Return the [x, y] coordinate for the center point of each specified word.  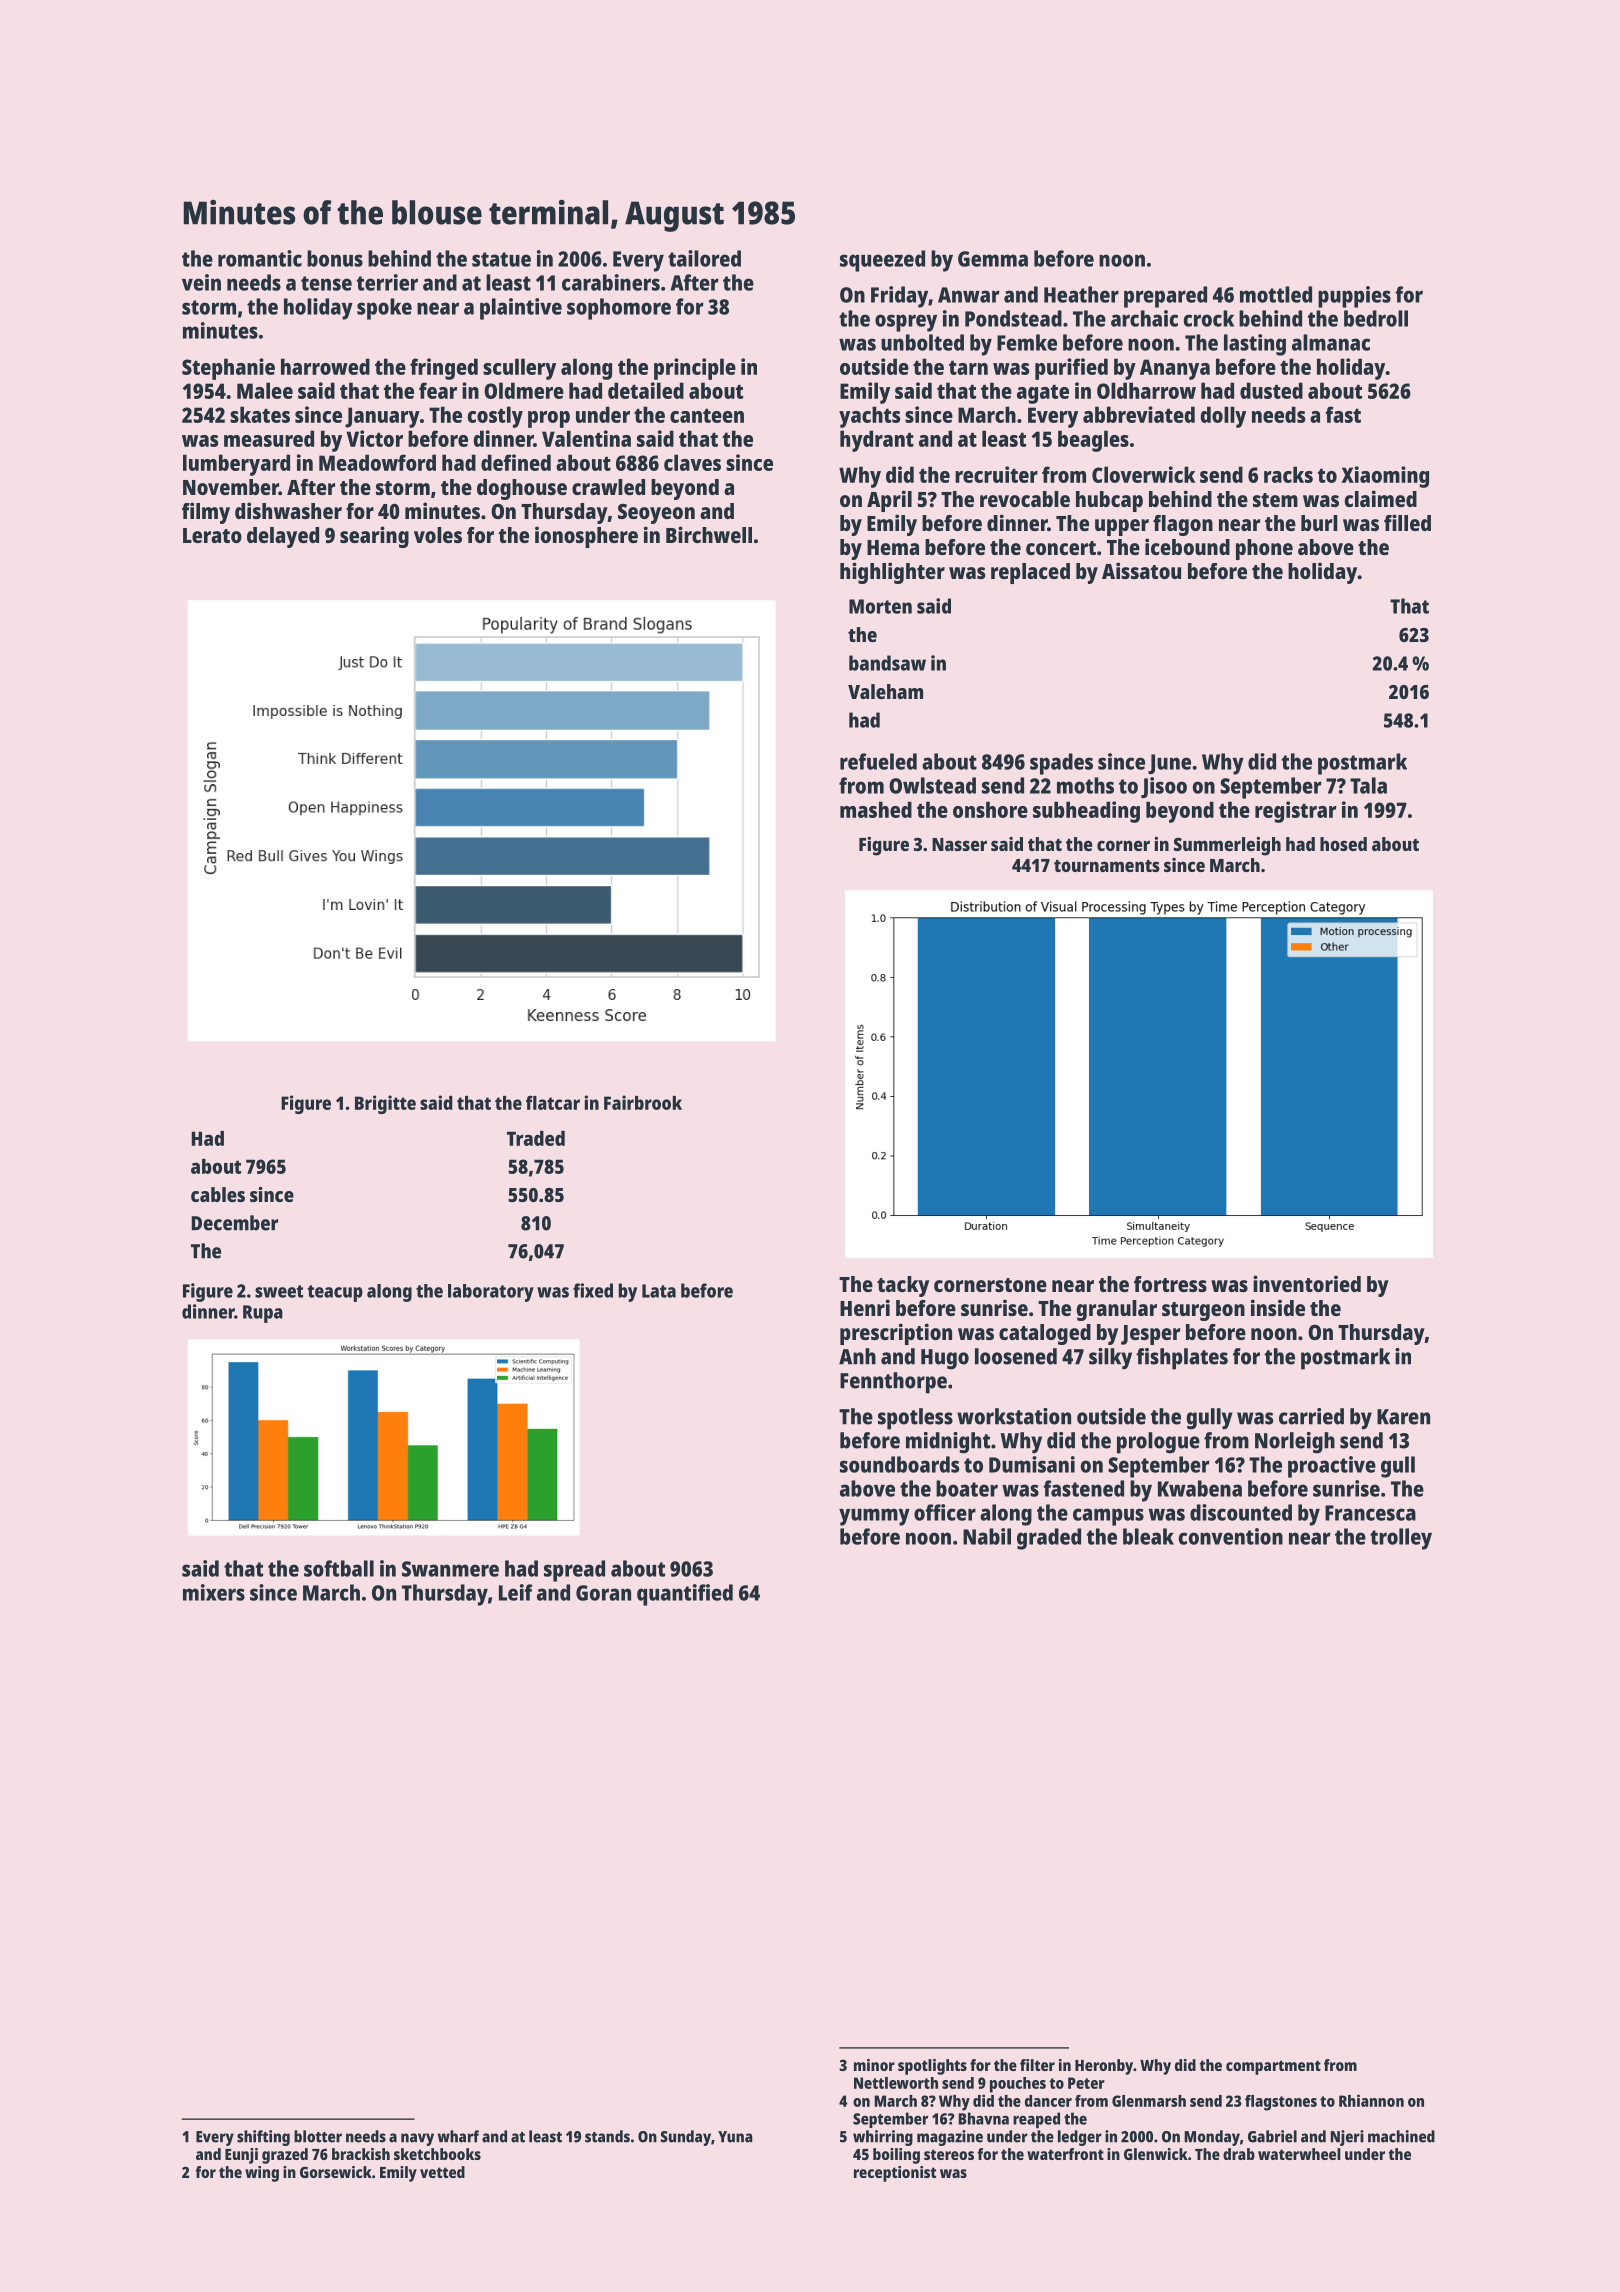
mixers [214, 1592]
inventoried [1307, 1283]
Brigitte [385, 1104]
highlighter [892, 573]
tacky [903, 1286]
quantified [685, 1595]
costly [495, 417]
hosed [1343, 844]
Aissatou [1141, 570]
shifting [263, 2138]
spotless [915, 1419]
